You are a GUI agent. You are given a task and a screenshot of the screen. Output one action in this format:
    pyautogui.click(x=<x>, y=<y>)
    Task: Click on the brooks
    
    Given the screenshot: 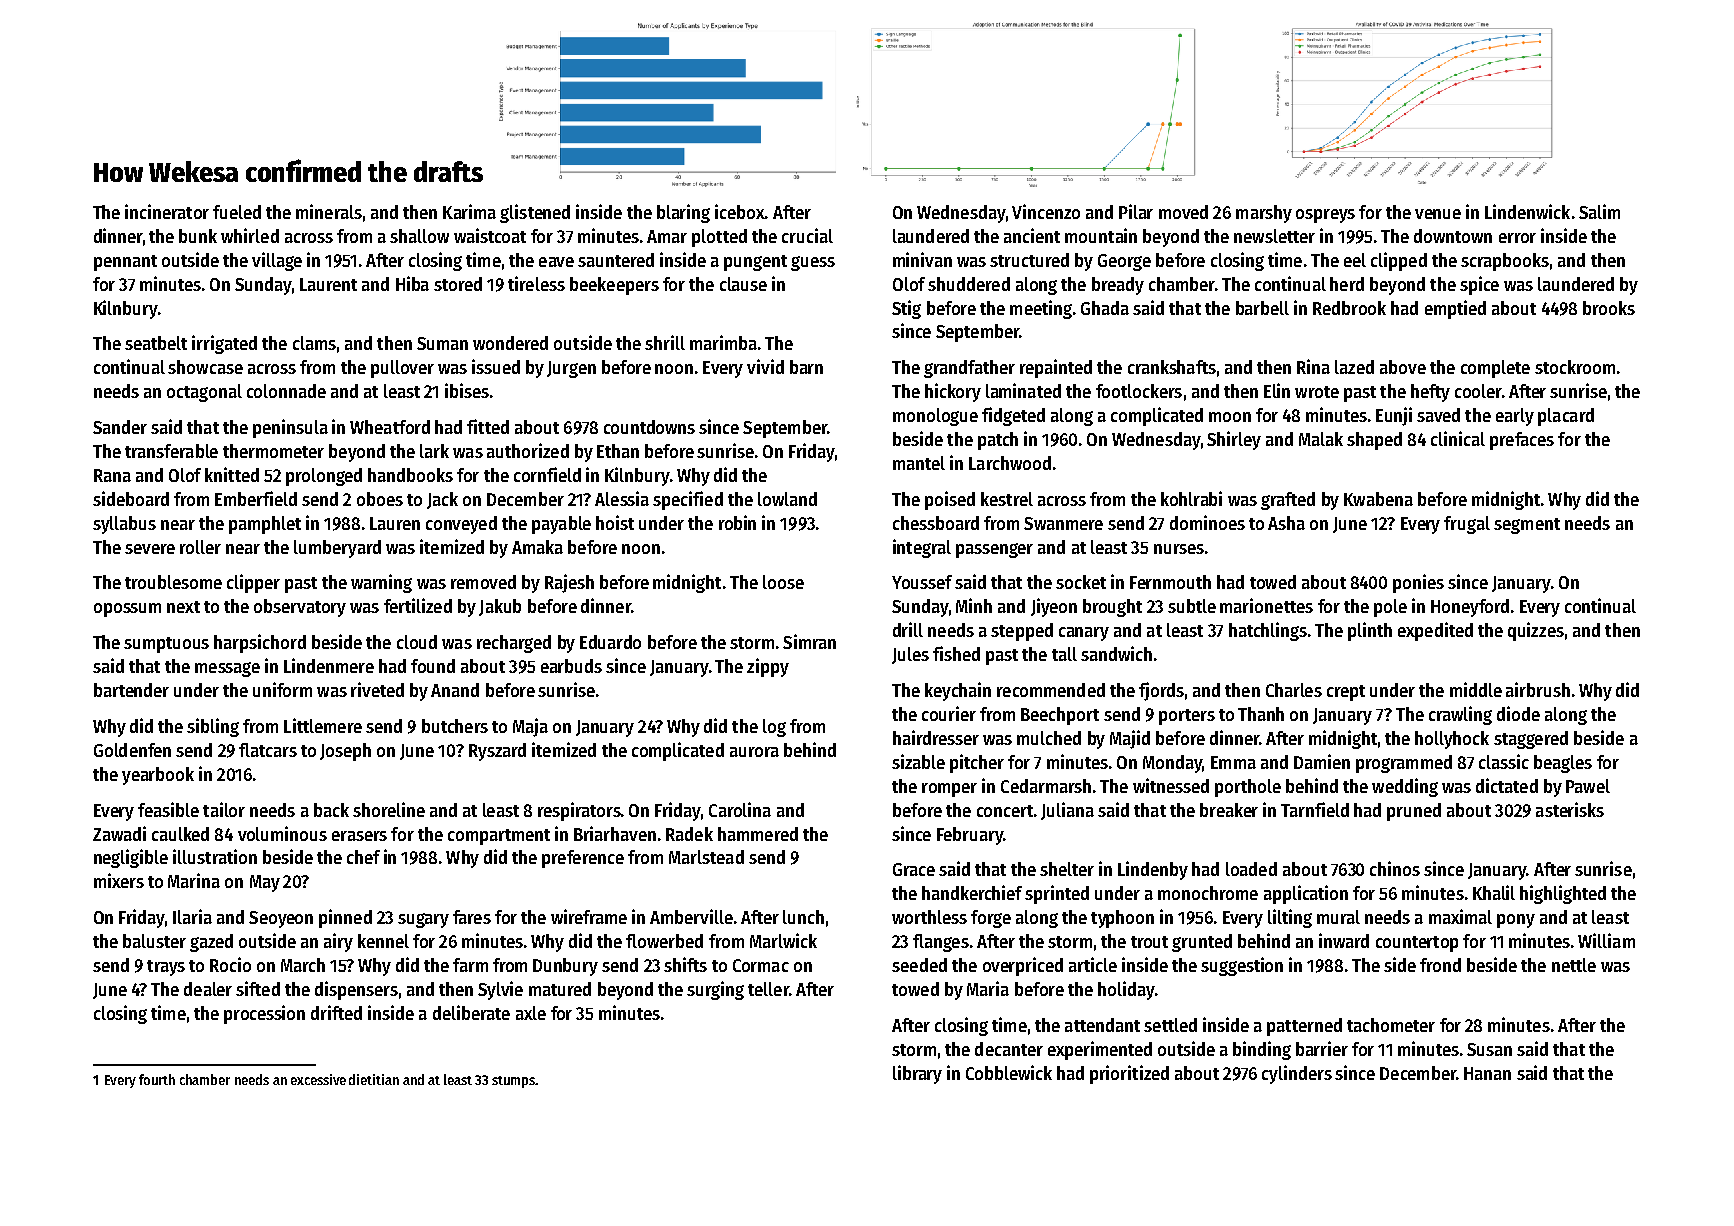 What is the action you would take?
    pyautogui.click(x=1609, y=308)
